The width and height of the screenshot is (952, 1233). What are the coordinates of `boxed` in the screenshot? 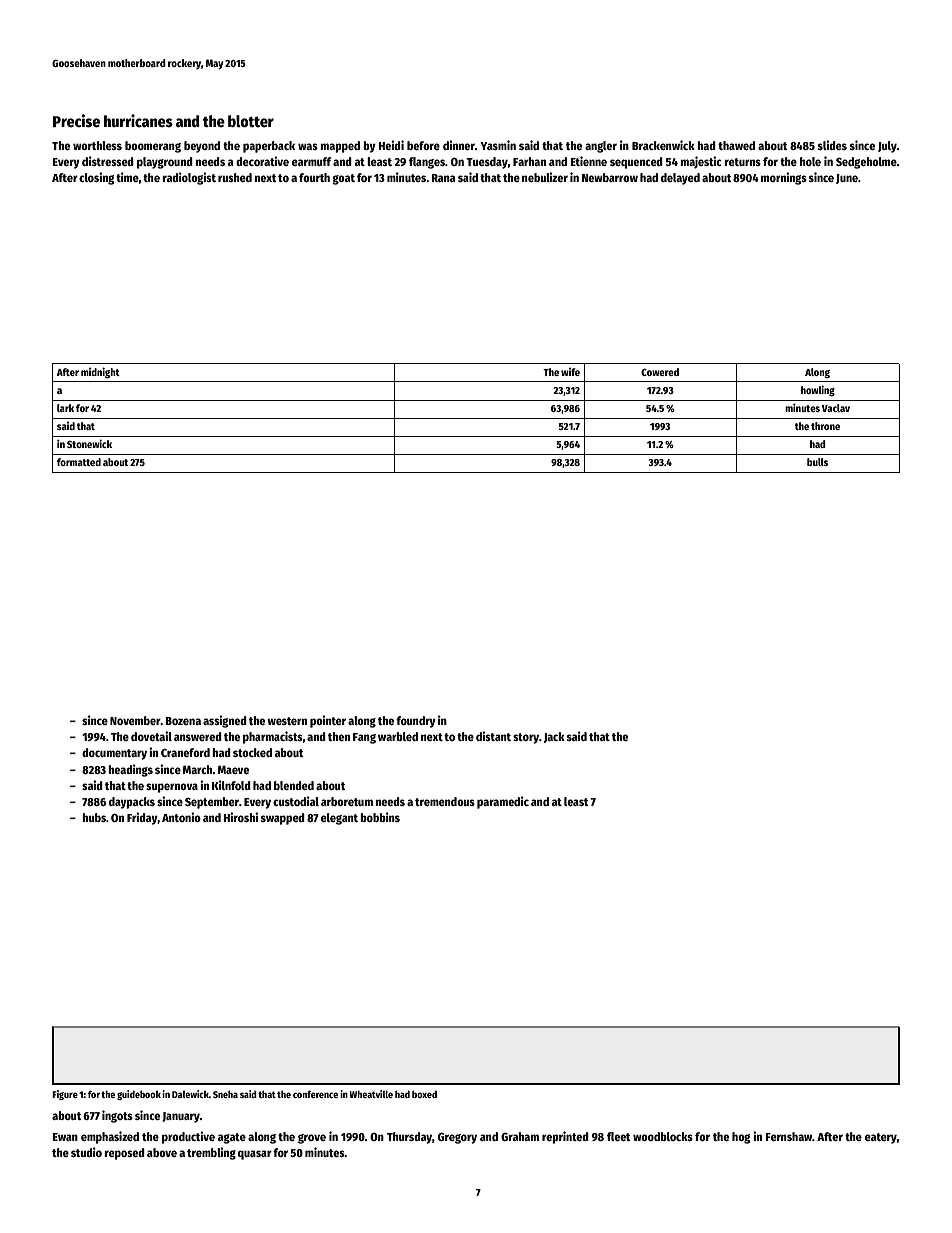 It's located at (424, 1094).
